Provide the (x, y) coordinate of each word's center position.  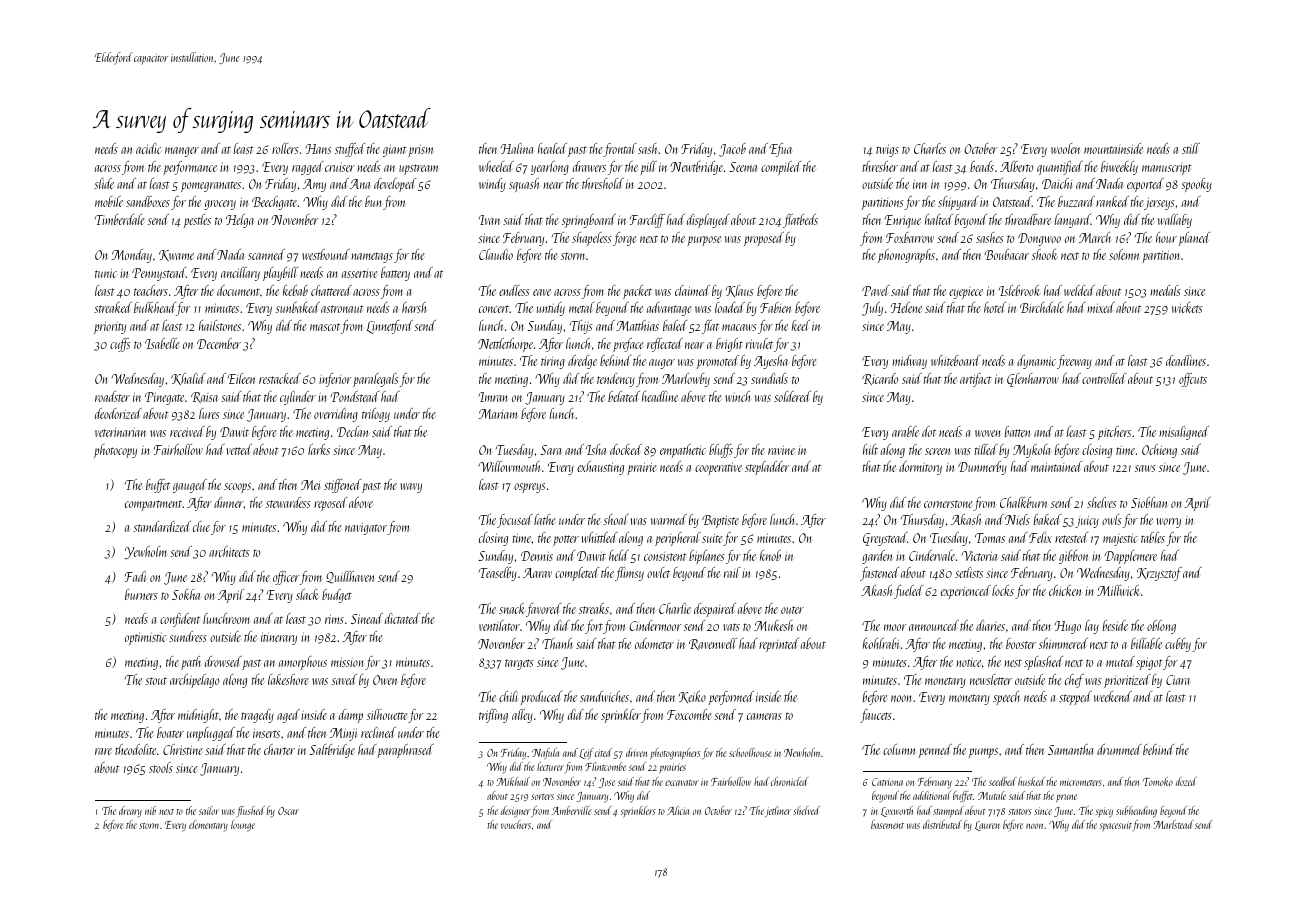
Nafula (545, 754)
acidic (148, 148)
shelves (1102, 502)
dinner (229, 502)
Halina (517, 148)
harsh (414, 307)
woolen (1065, 148)
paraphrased (405, 751)
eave (542, 292)
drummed (1119, 749)
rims (334, 619)
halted (939, 219)
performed (731, 698)
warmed (669, 519)
